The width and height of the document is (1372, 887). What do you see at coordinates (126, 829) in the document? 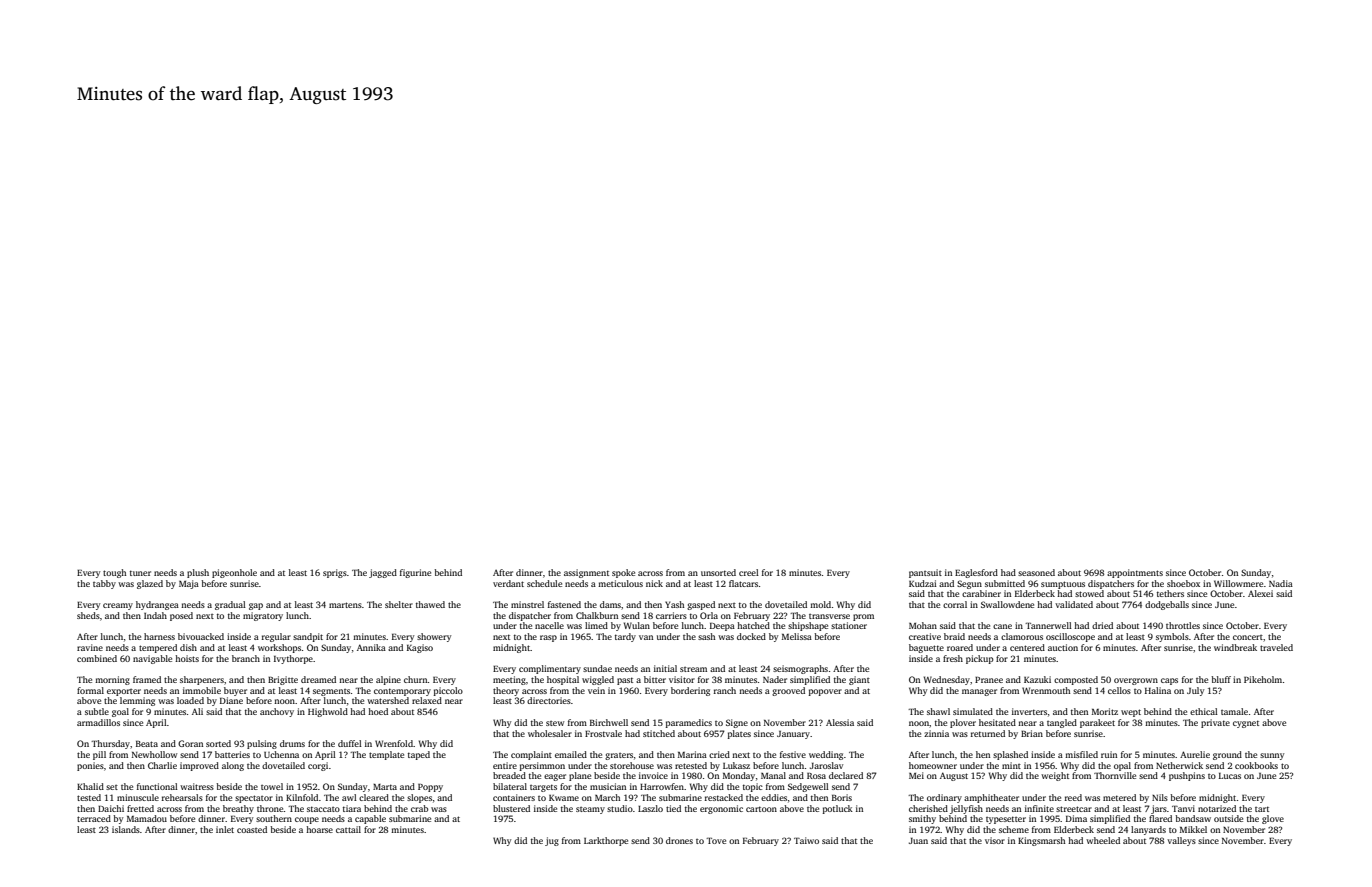
I see `islands` at bounding box center [126, 829].
